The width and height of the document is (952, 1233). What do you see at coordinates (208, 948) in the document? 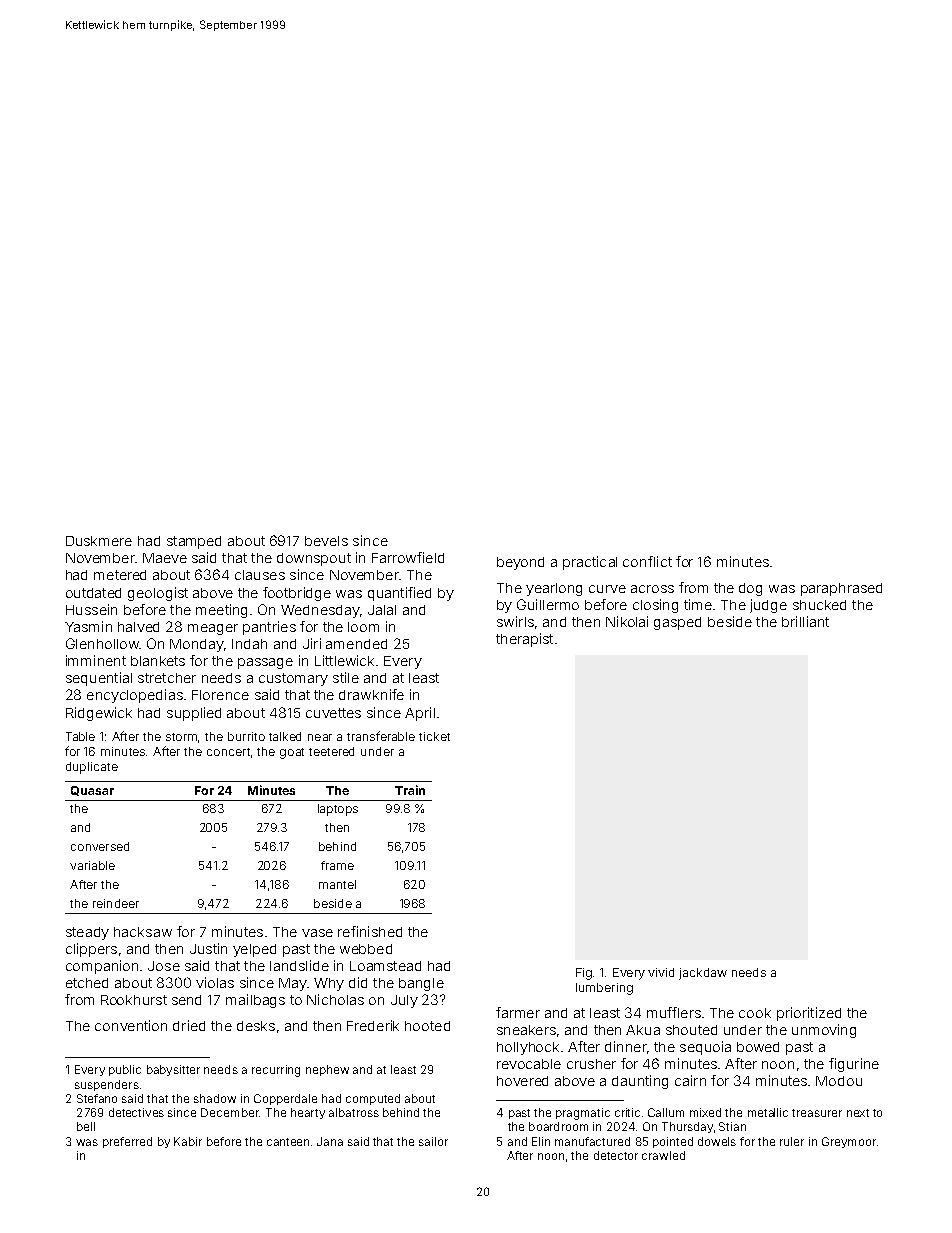
I see `Justin` at bounding box center [208, 948].
